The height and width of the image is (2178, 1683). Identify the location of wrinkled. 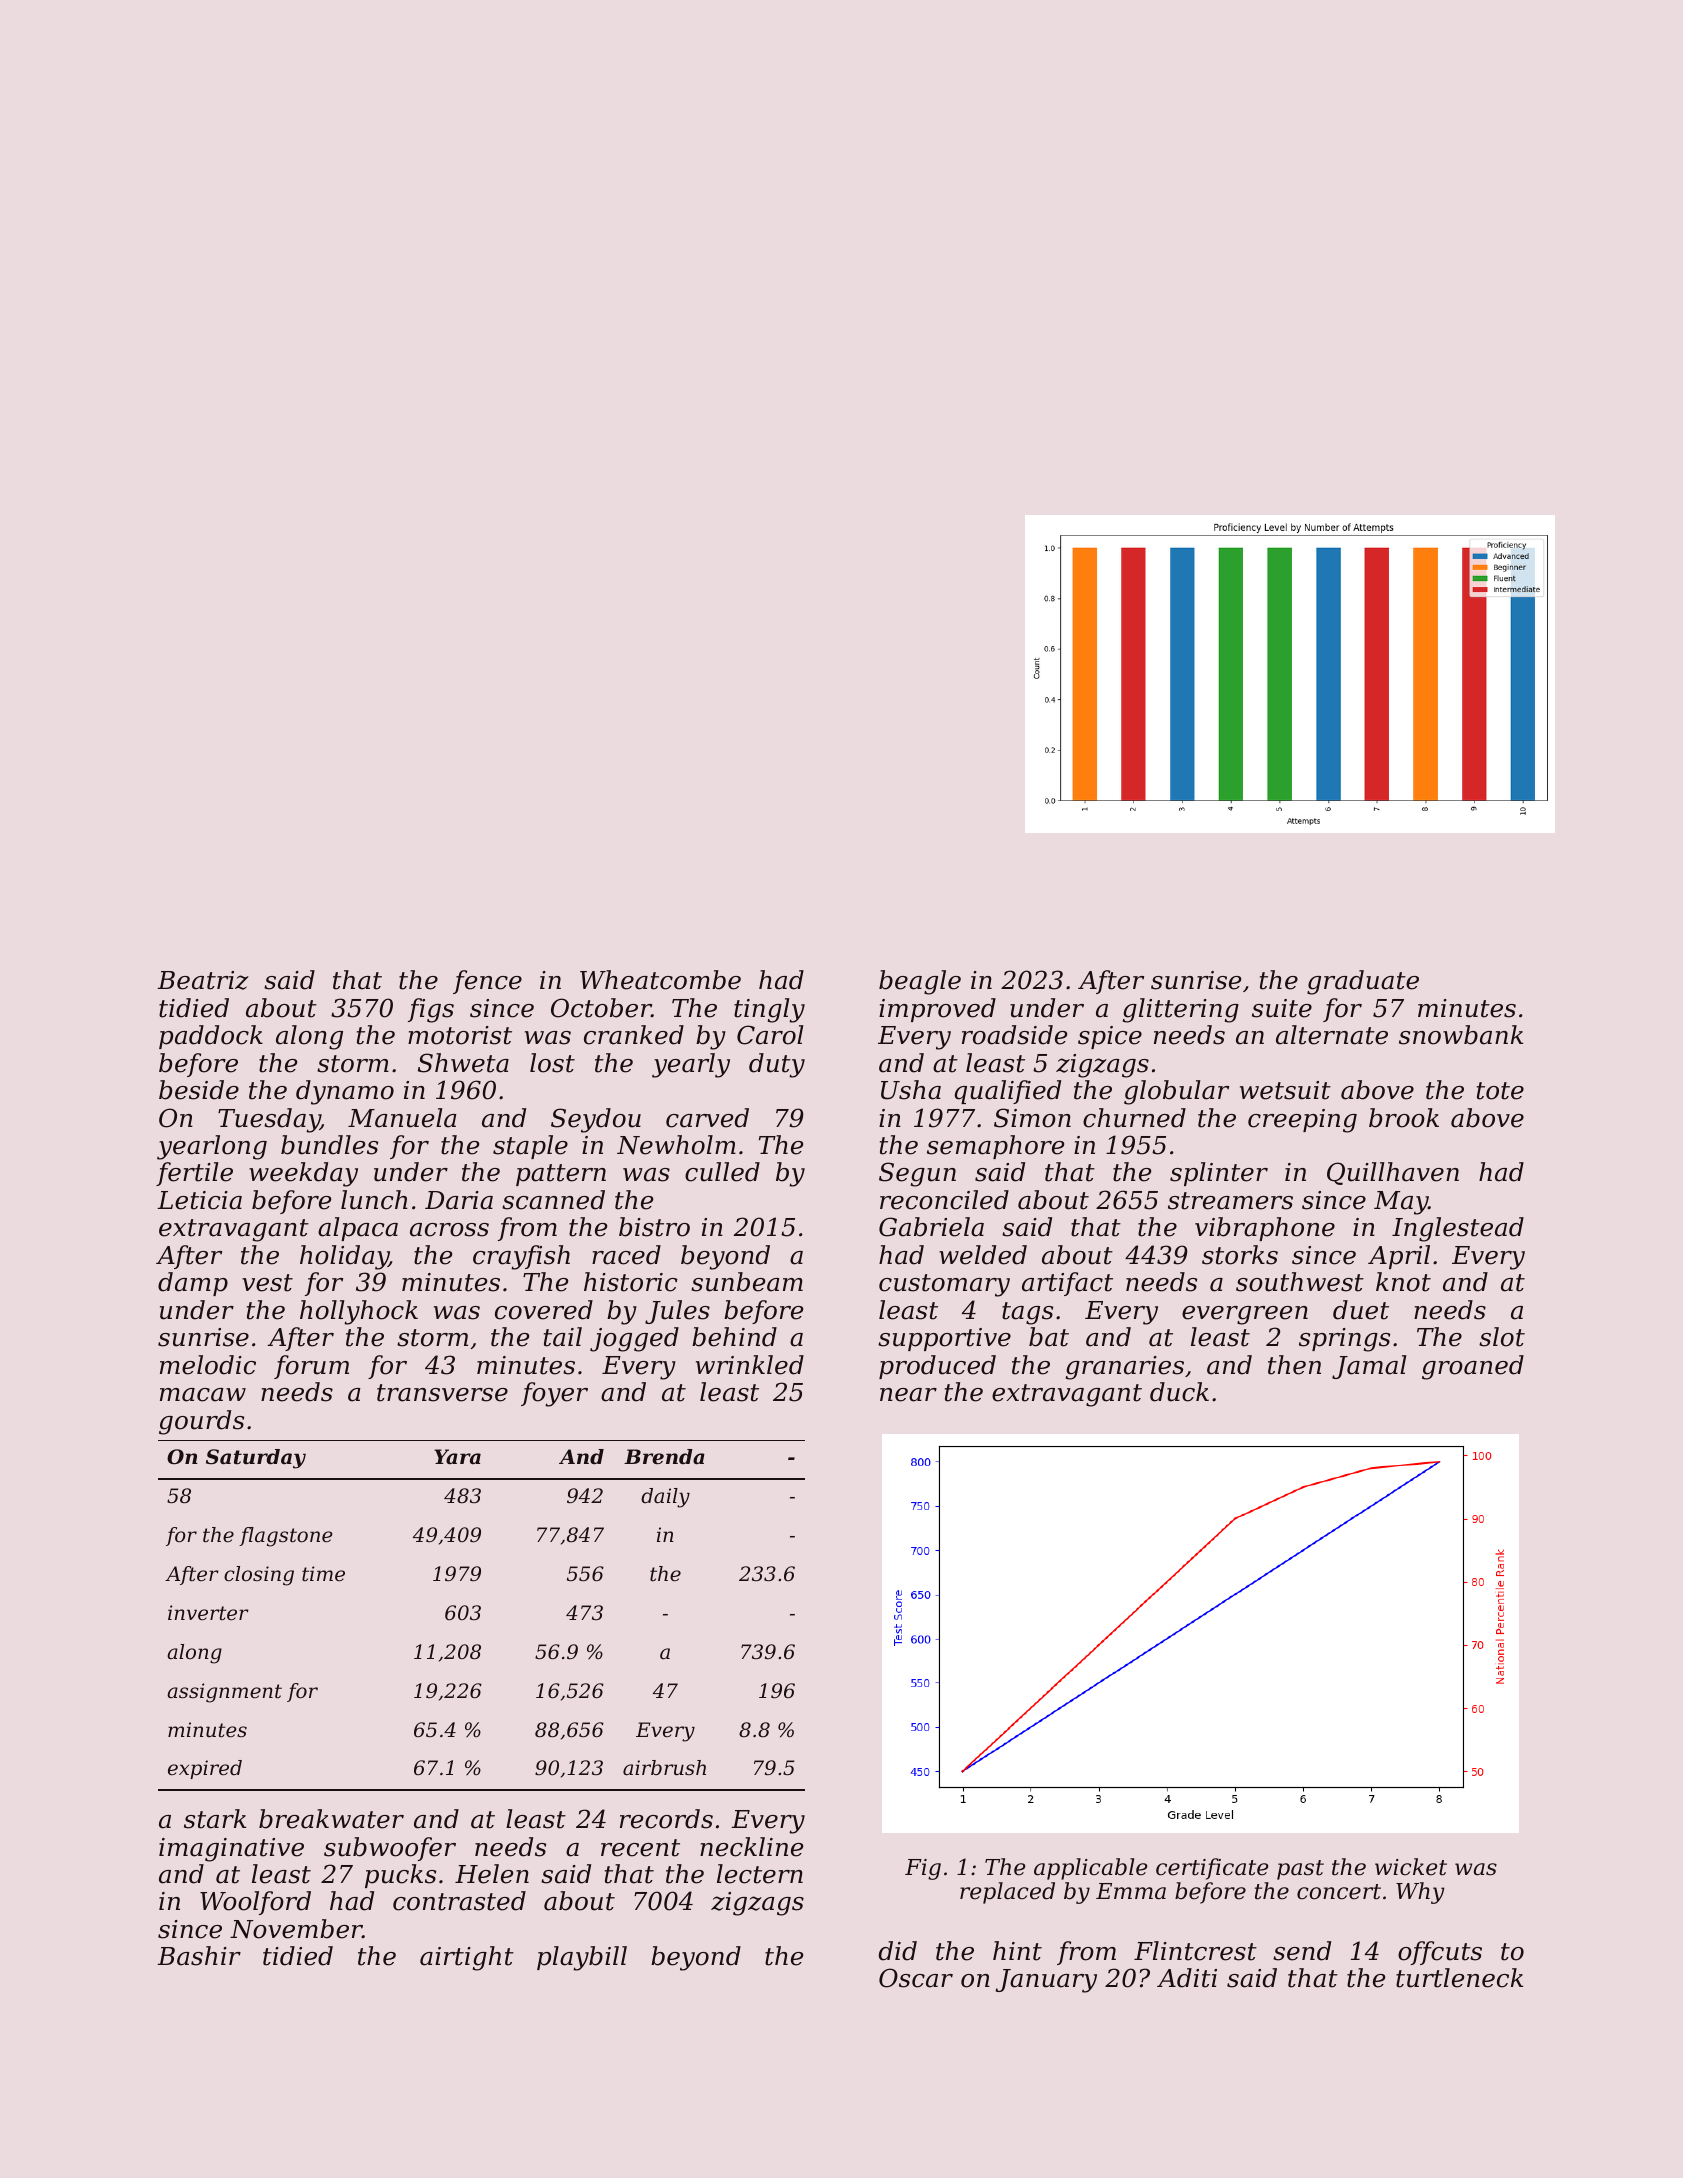
(750, 1365).
